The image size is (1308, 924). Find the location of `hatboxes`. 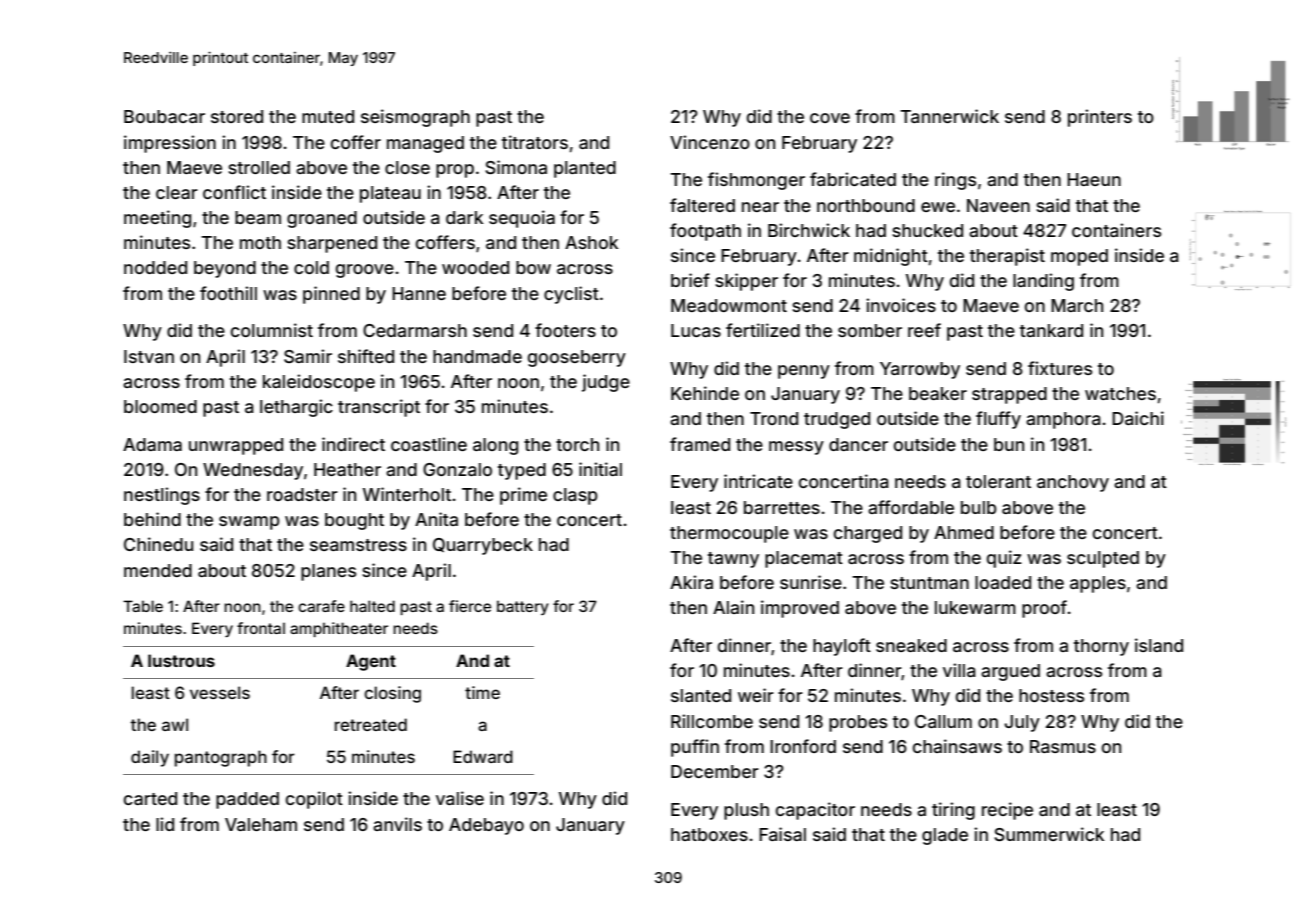

hatboxes is located at coordinates (709, 834).
